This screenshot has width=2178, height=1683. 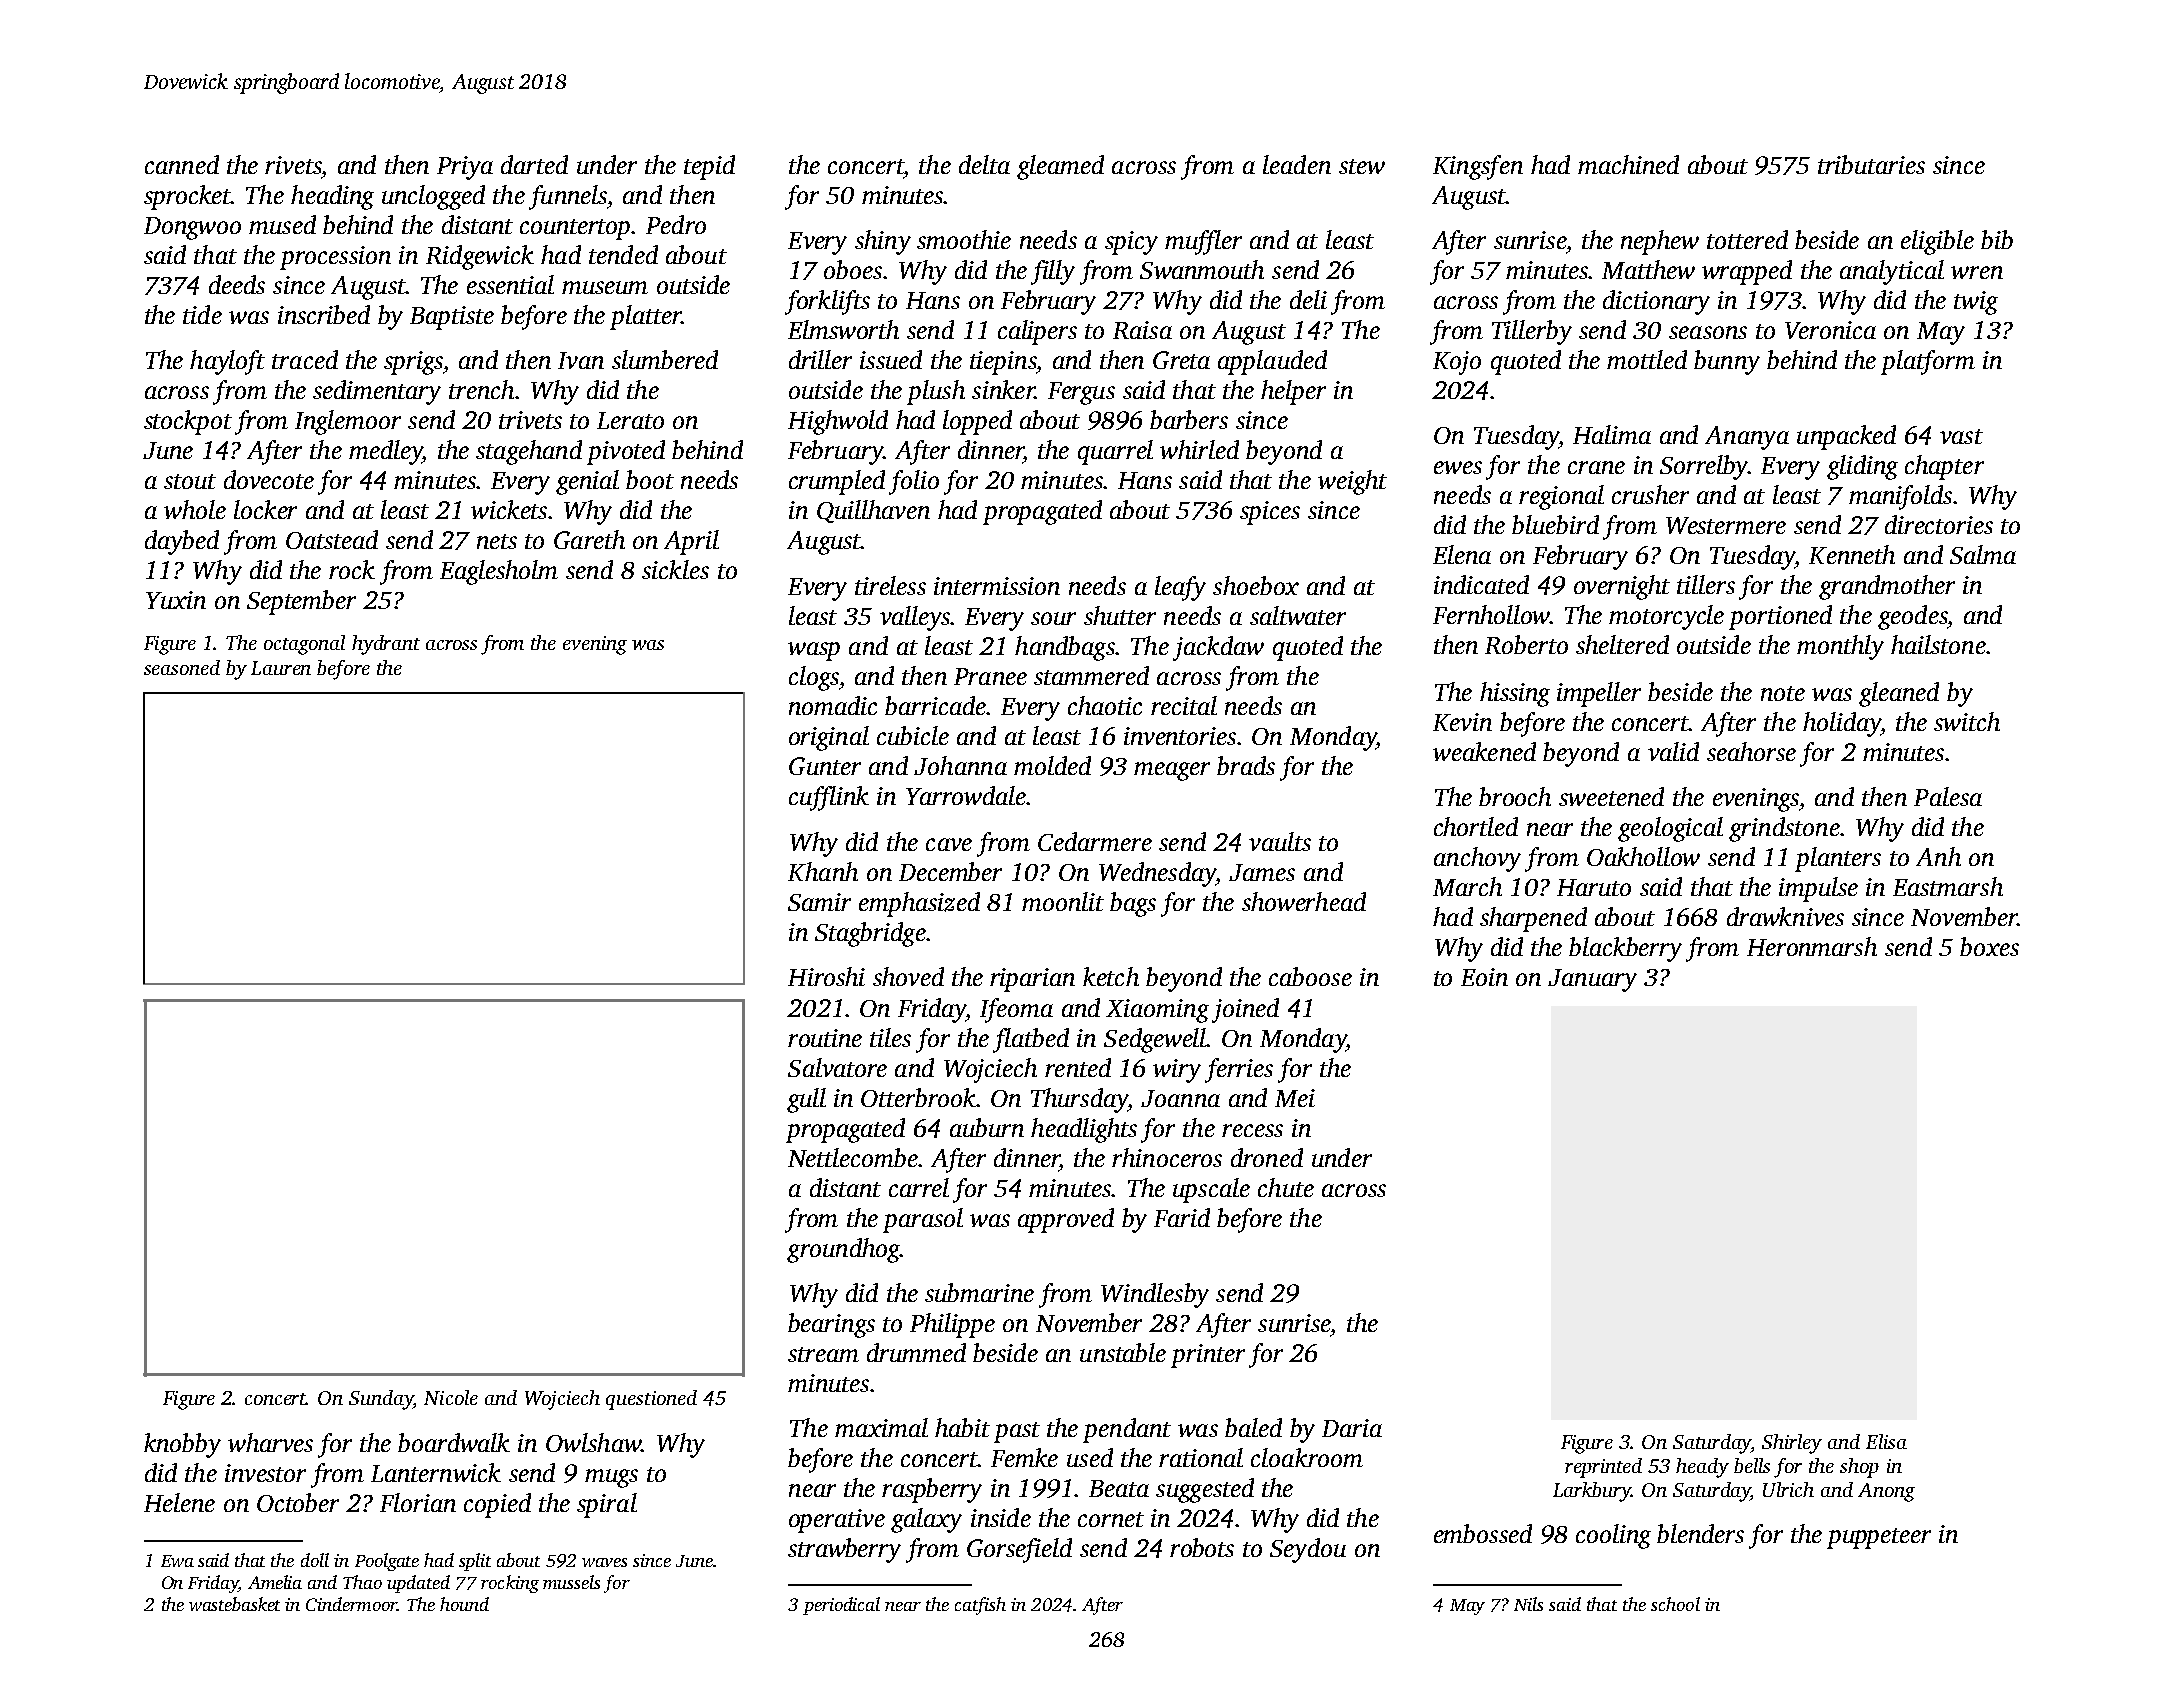 I want to click on Sunday, so click(x=381, y=1400).
